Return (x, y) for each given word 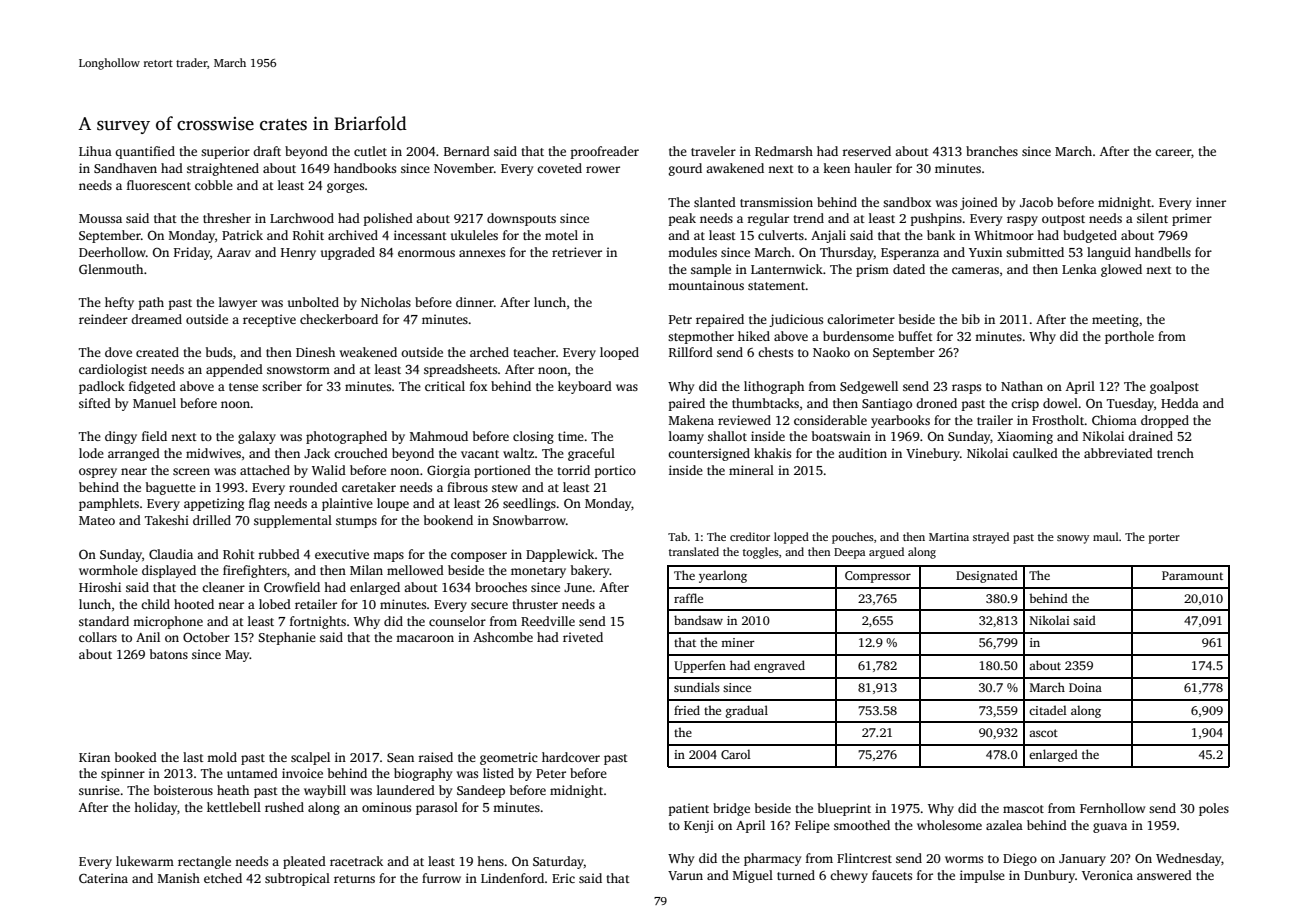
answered (1164, 875)
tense (243, 387)
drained (1150, 436)
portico (615, 471)
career (1173, 152)
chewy (849, 876)
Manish (179, 878)
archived (353, 235)
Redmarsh (784, 151)
